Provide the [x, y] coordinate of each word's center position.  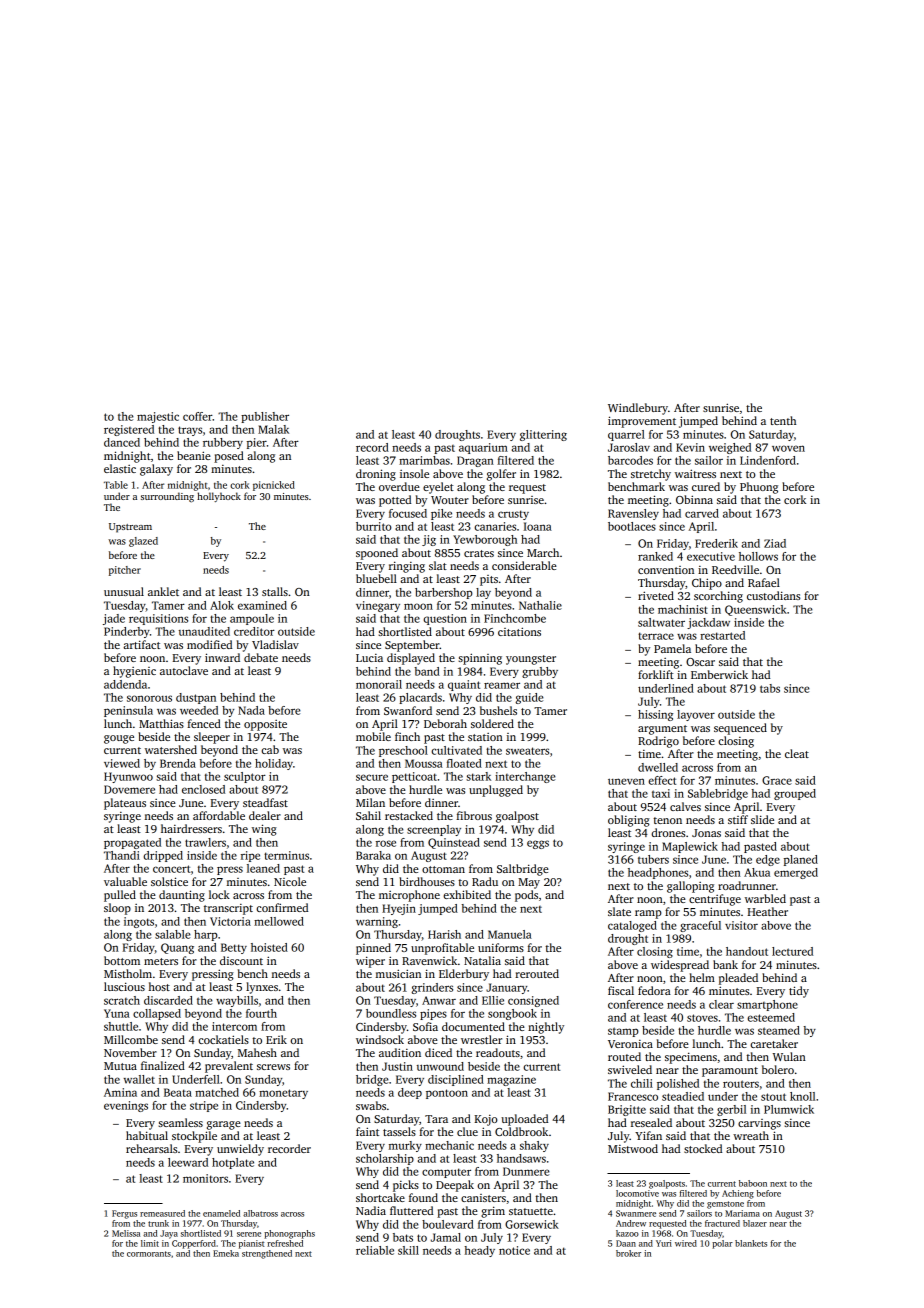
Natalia [482, 960]
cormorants [149, 1254]
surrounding [167, 497]
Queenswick [756, 610]
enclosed [203, 789]
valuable [125, 881]
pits [489, 580]
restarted [722, 635]
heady [480, 1251]
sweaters [527, 751]
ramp [648, 914]
